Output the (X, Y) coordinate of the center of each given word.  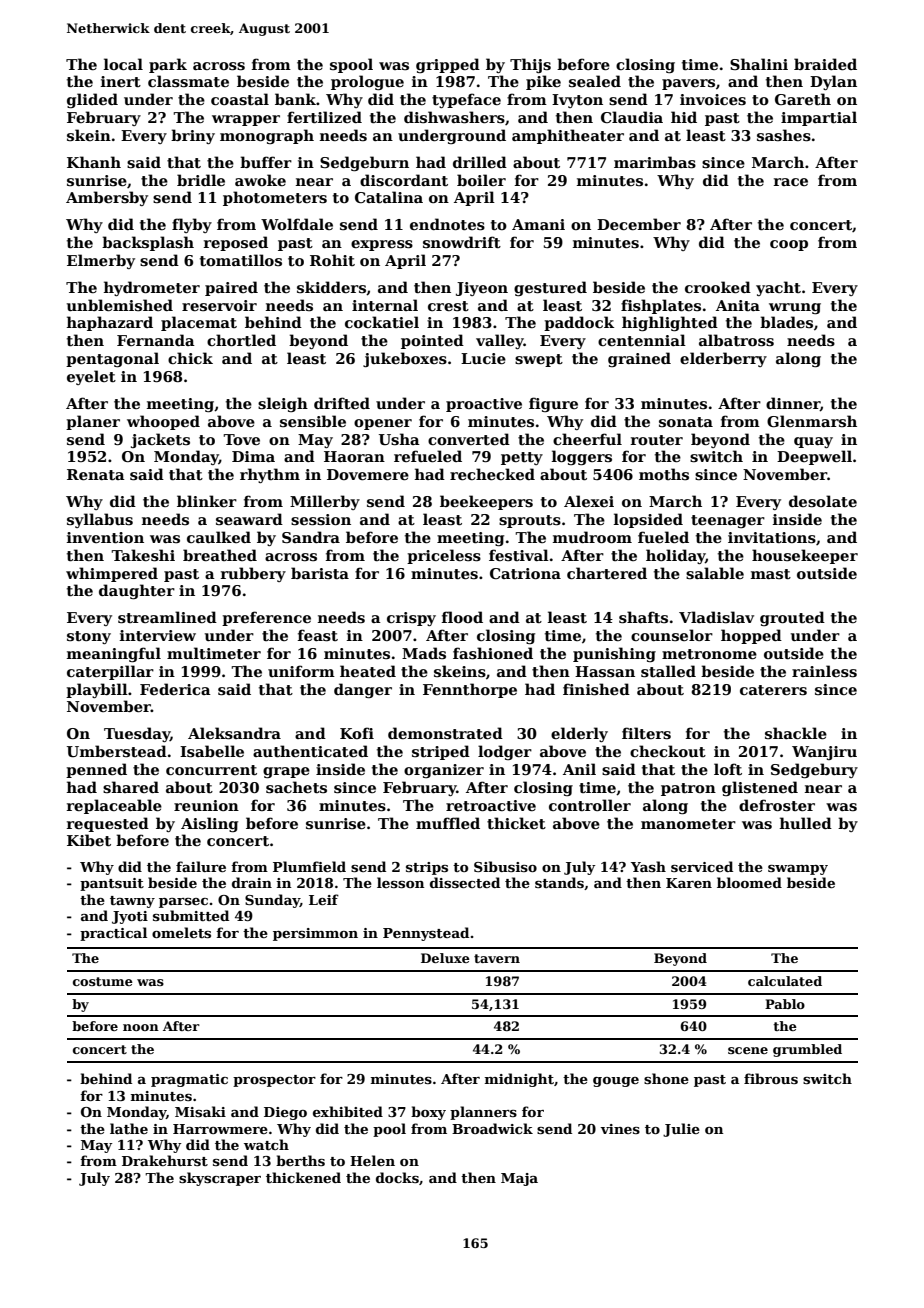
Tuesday (137, 734)
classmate (188, 81)
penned (96, 770)
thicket (516, 823)
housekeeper (805, 556)
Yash (648, 866)
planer (93, 422)
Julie (681, 1130)
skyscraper (220, 1179)
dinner (793, 404)
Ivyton (577, 101)
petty (522, 458)
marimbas (655, 162)
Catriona (525, 573)
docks (397, 1177)
